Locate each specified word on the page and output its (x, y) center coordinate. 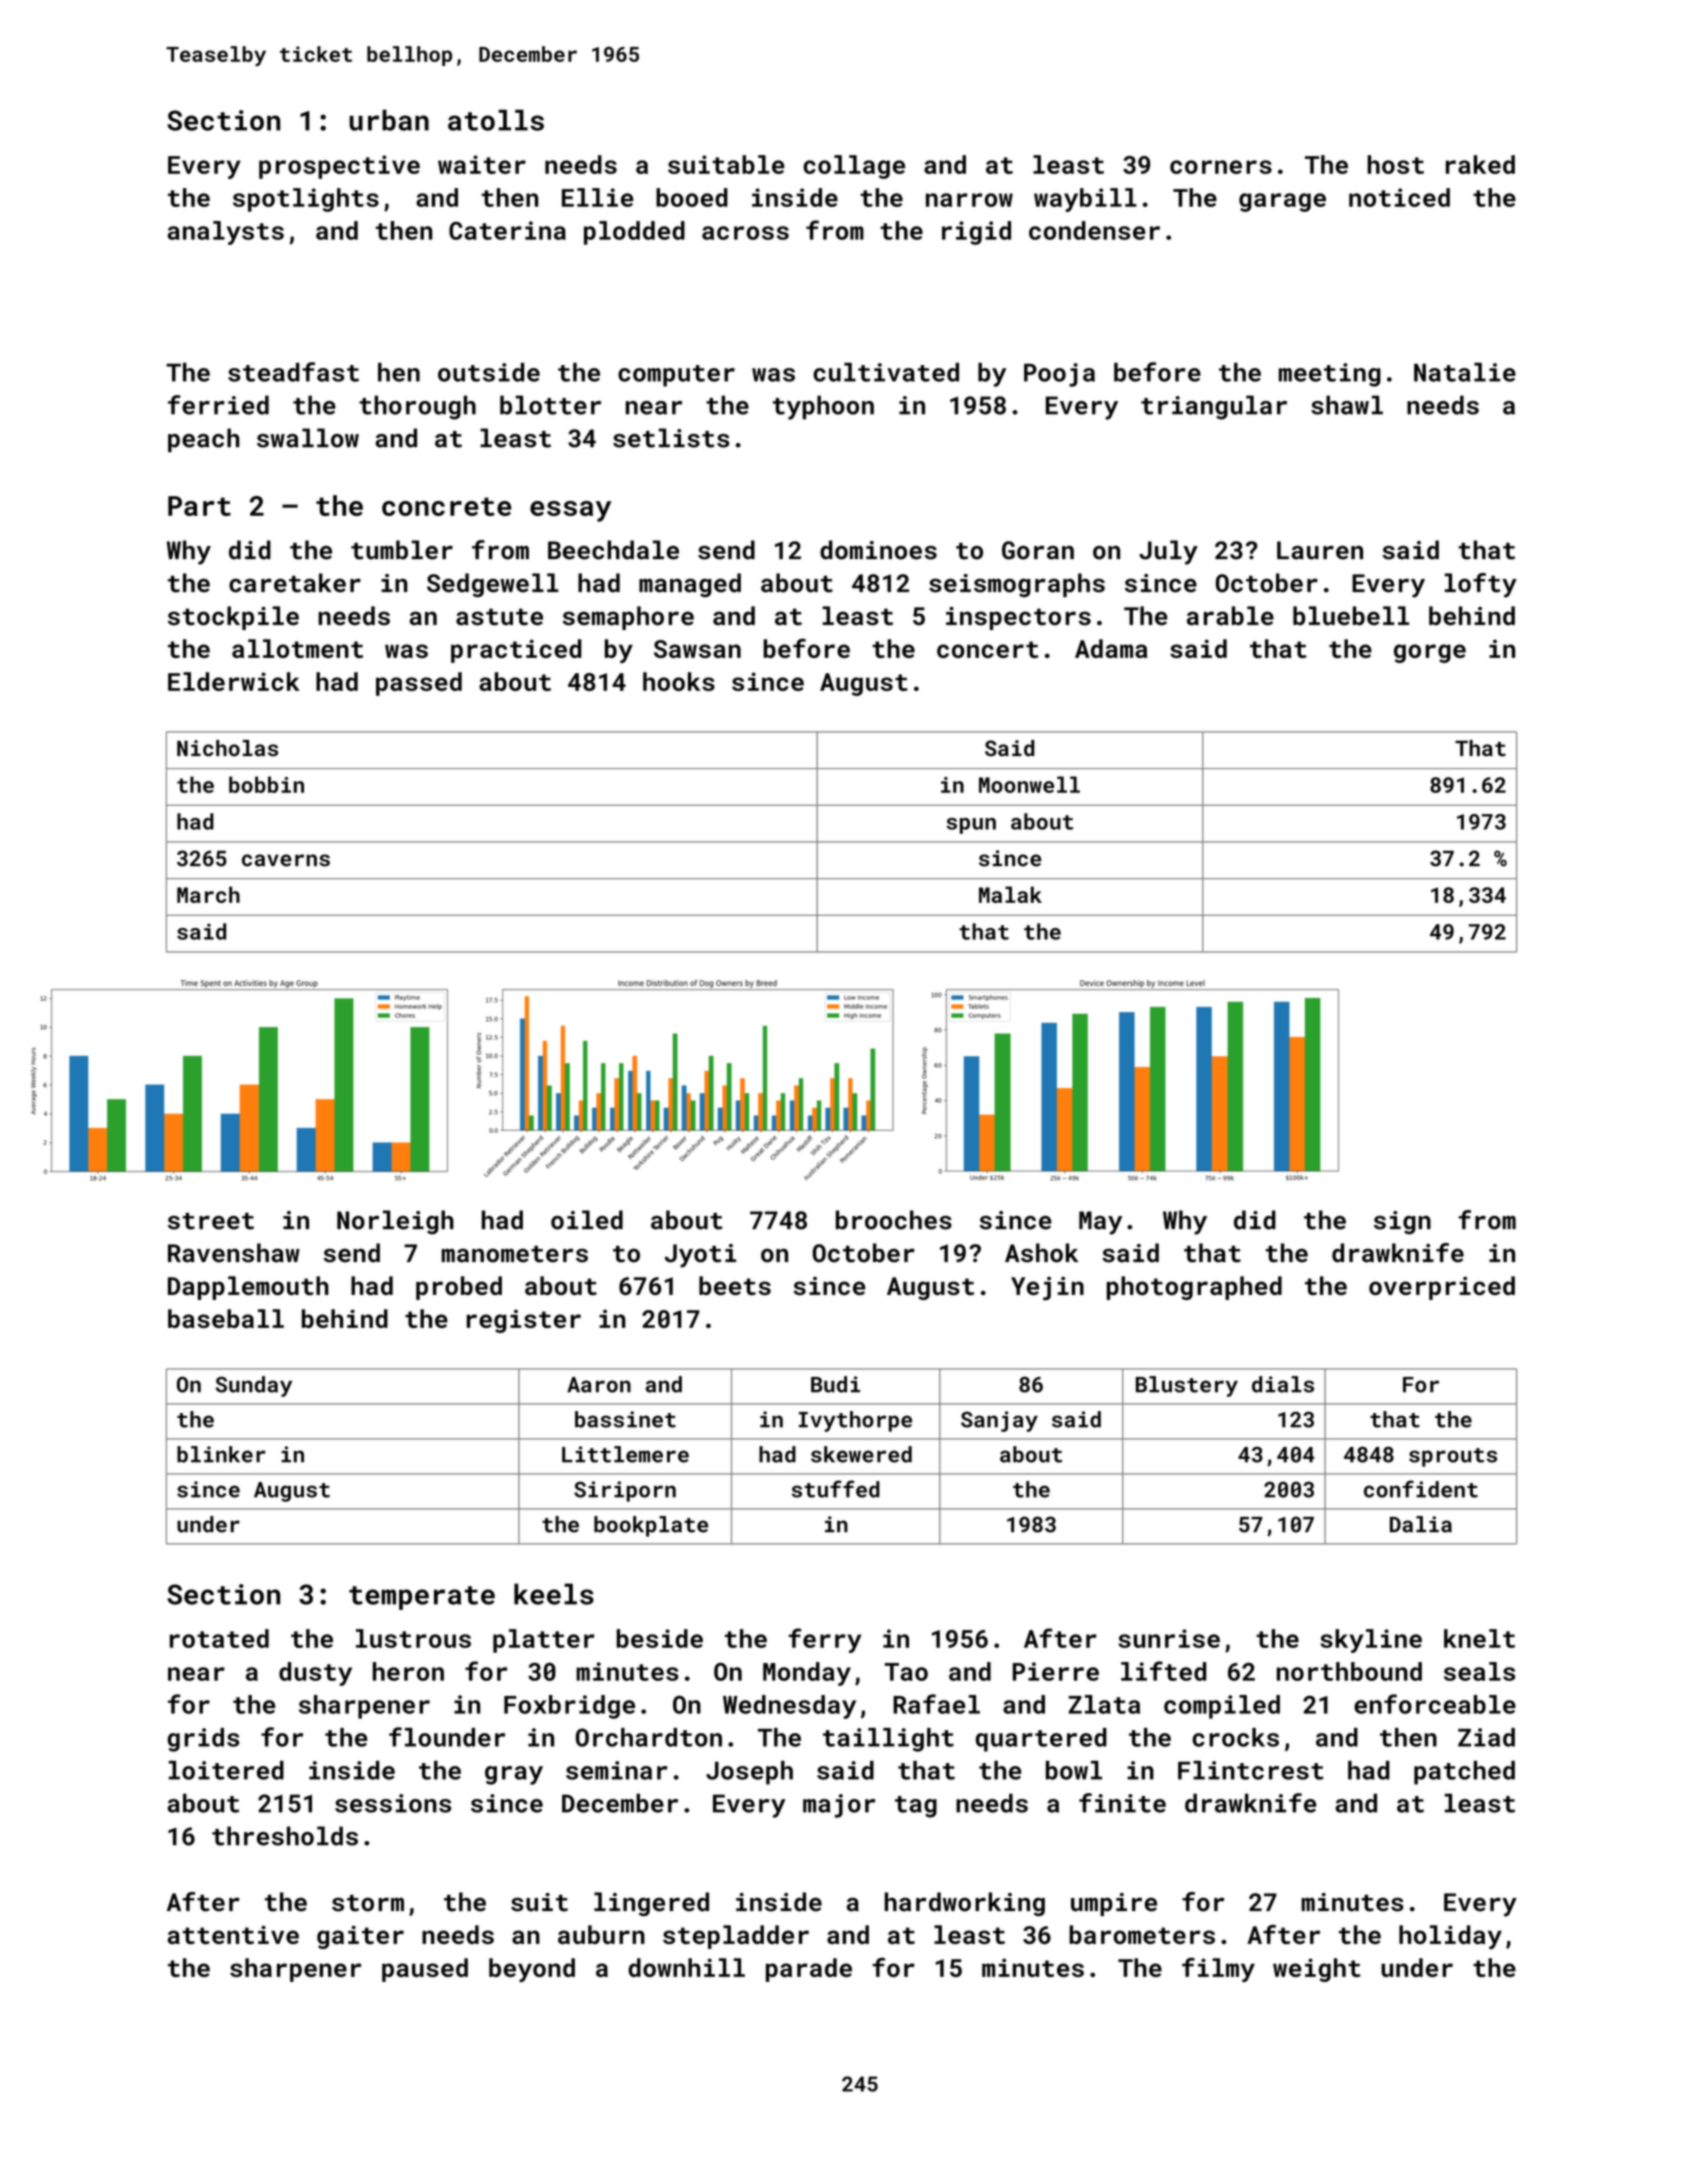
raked (1480, 164)
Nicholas (227, 748)
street (211, 1221)
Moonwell (1029, 784)
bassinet (625, 1419)
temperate (422, 1598)
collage (854, 167)
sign (1402, 1223)
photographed (1194, 1288)
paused (425, 1970)
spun (971, 826)
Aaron (599, 1385)
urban (389, 120)
